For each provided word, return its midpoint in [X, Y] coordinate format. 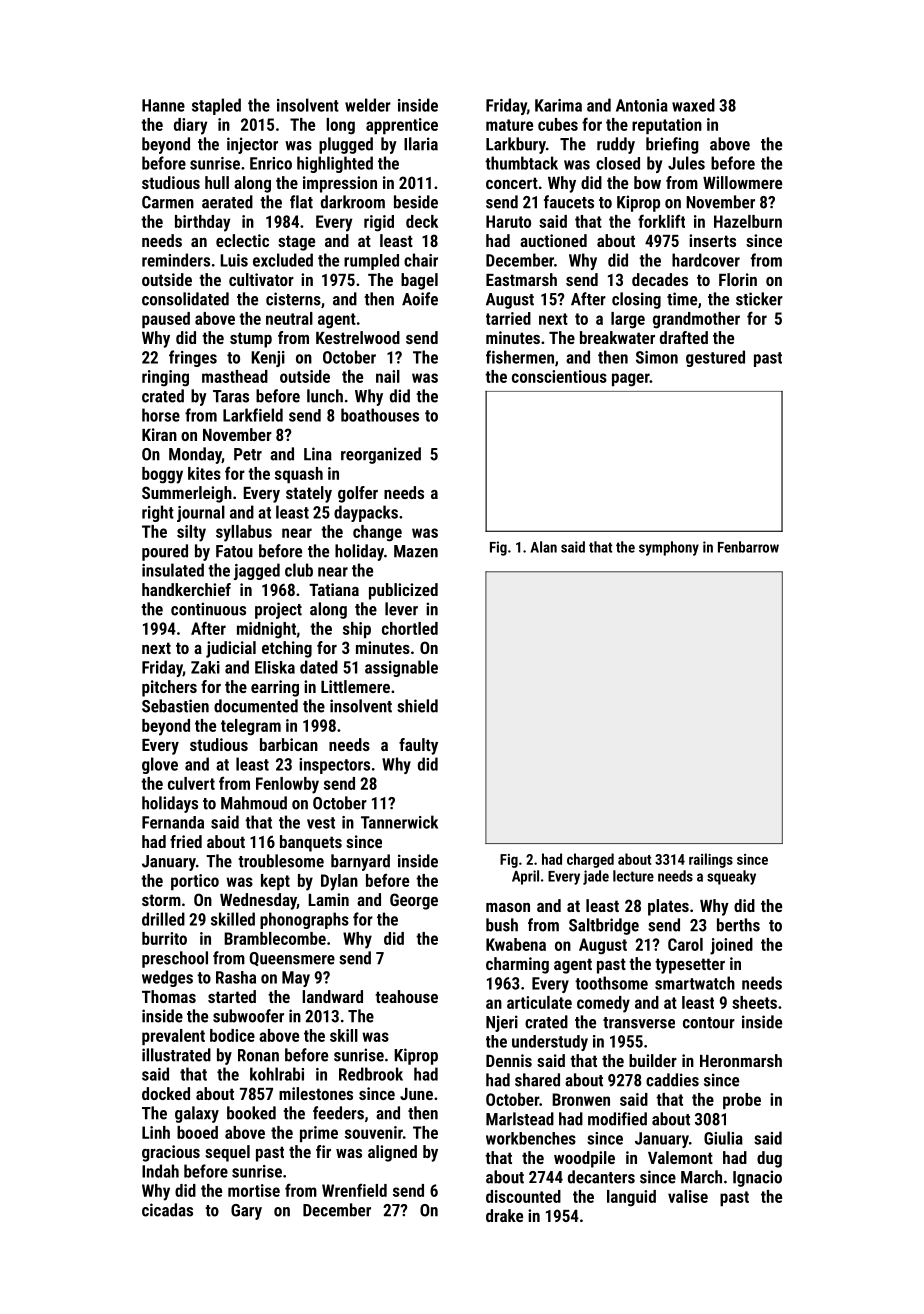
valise [688, 1196]
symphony [669, 548]
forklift [661, 221]
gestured [715, 358]
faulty [418, 746]
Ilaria [421, 144]
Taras [231, 396]
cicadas [167, 1210]
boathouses [380, 415]
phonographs [304, 920]
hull [217, 182]
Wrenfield [354, 1190]
